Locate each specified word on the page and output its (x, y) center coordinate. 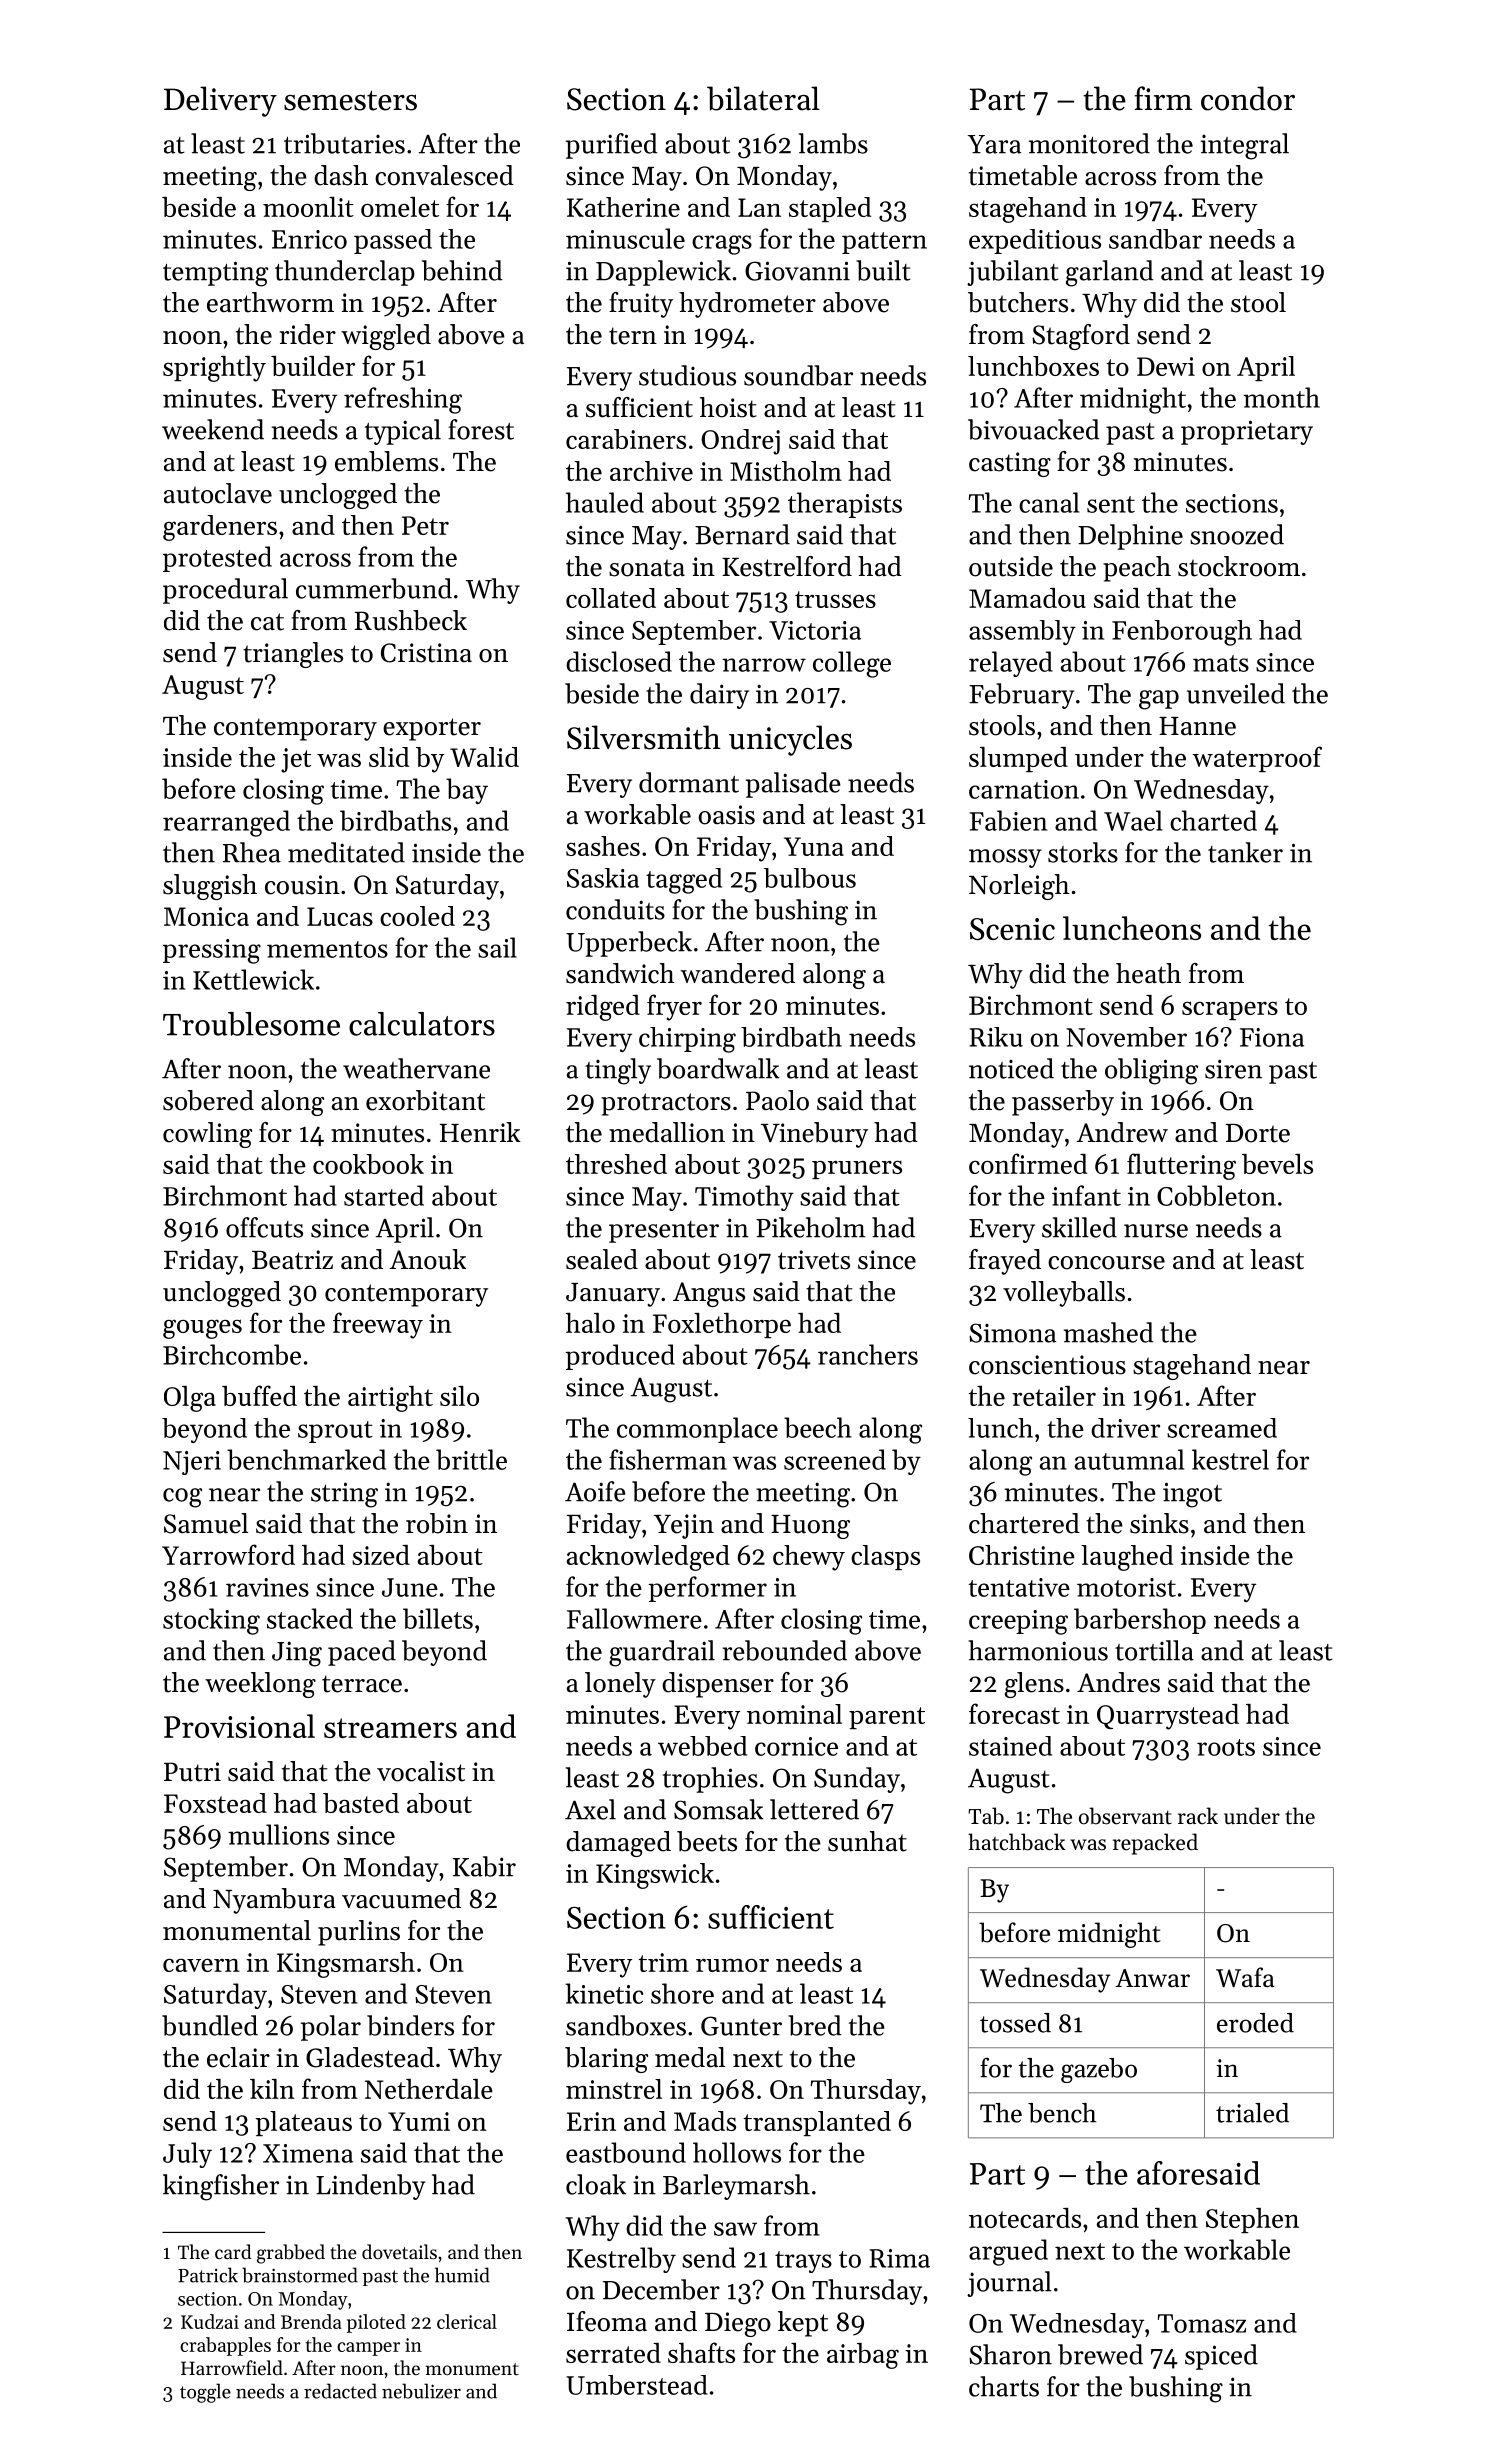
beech (818, 1427)
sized (381, 1555)
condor (1248, 98)
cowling (207, 1135)
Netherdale (429, 2089)
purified (612, 146)
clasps (885, 1557)
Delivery (220, 101)
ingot (1192, 1495)
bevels (1277, 1164)
